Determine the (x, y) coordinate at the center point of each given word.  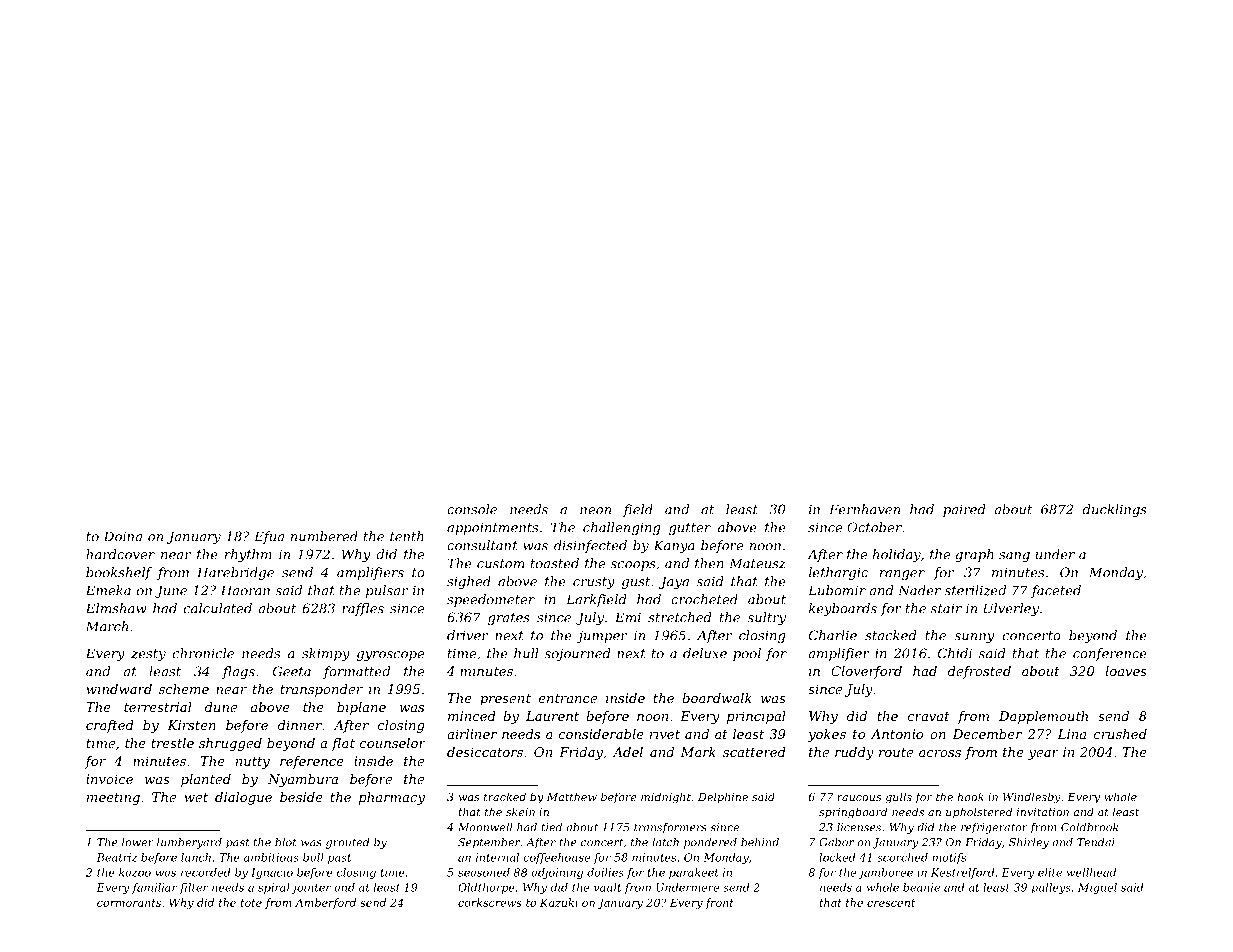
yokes (827, 735)
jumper (601, 636)
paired (964, 510)
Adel (627, 752)
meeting (113, 798)
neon (595, 511)
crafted (110, 726)
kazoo (135, 872)
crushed (1120, 734)
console (472, 509)
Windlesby (1032, 798)
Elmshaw (116, 608)
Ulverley (1011, 609)
